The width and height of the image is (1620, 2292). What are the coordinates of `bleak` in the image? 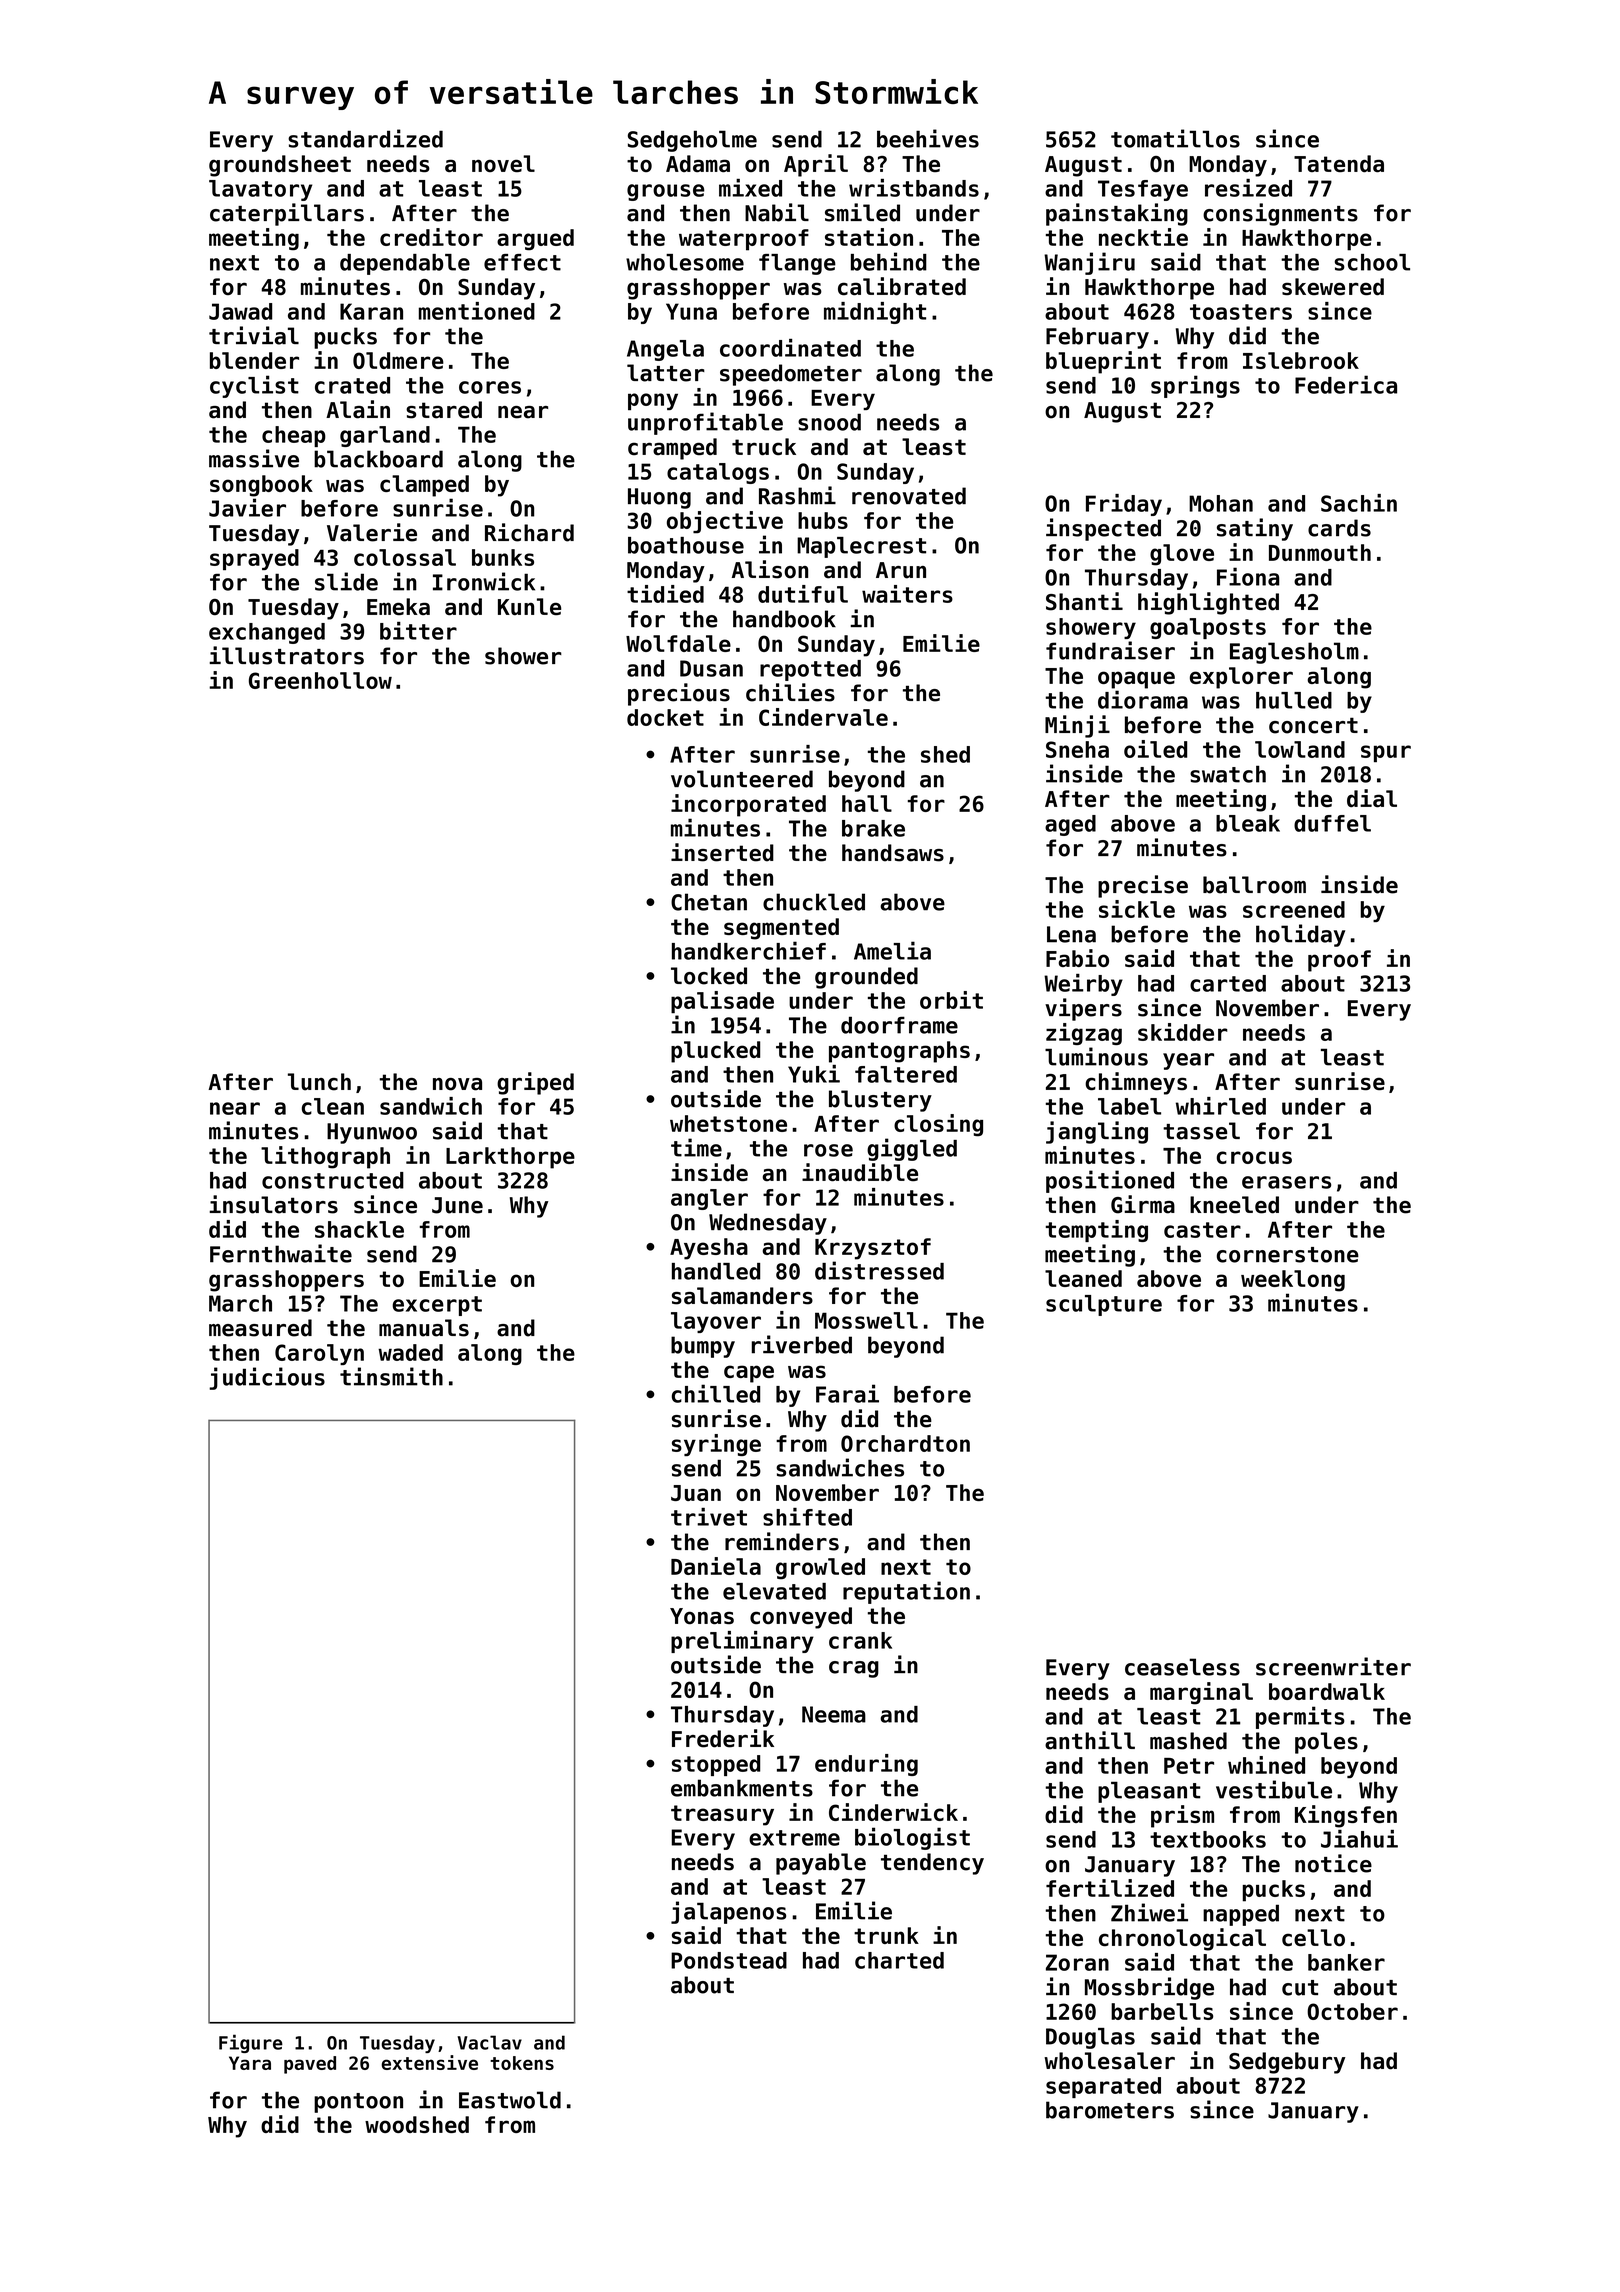 It's located at (1248, 823).
